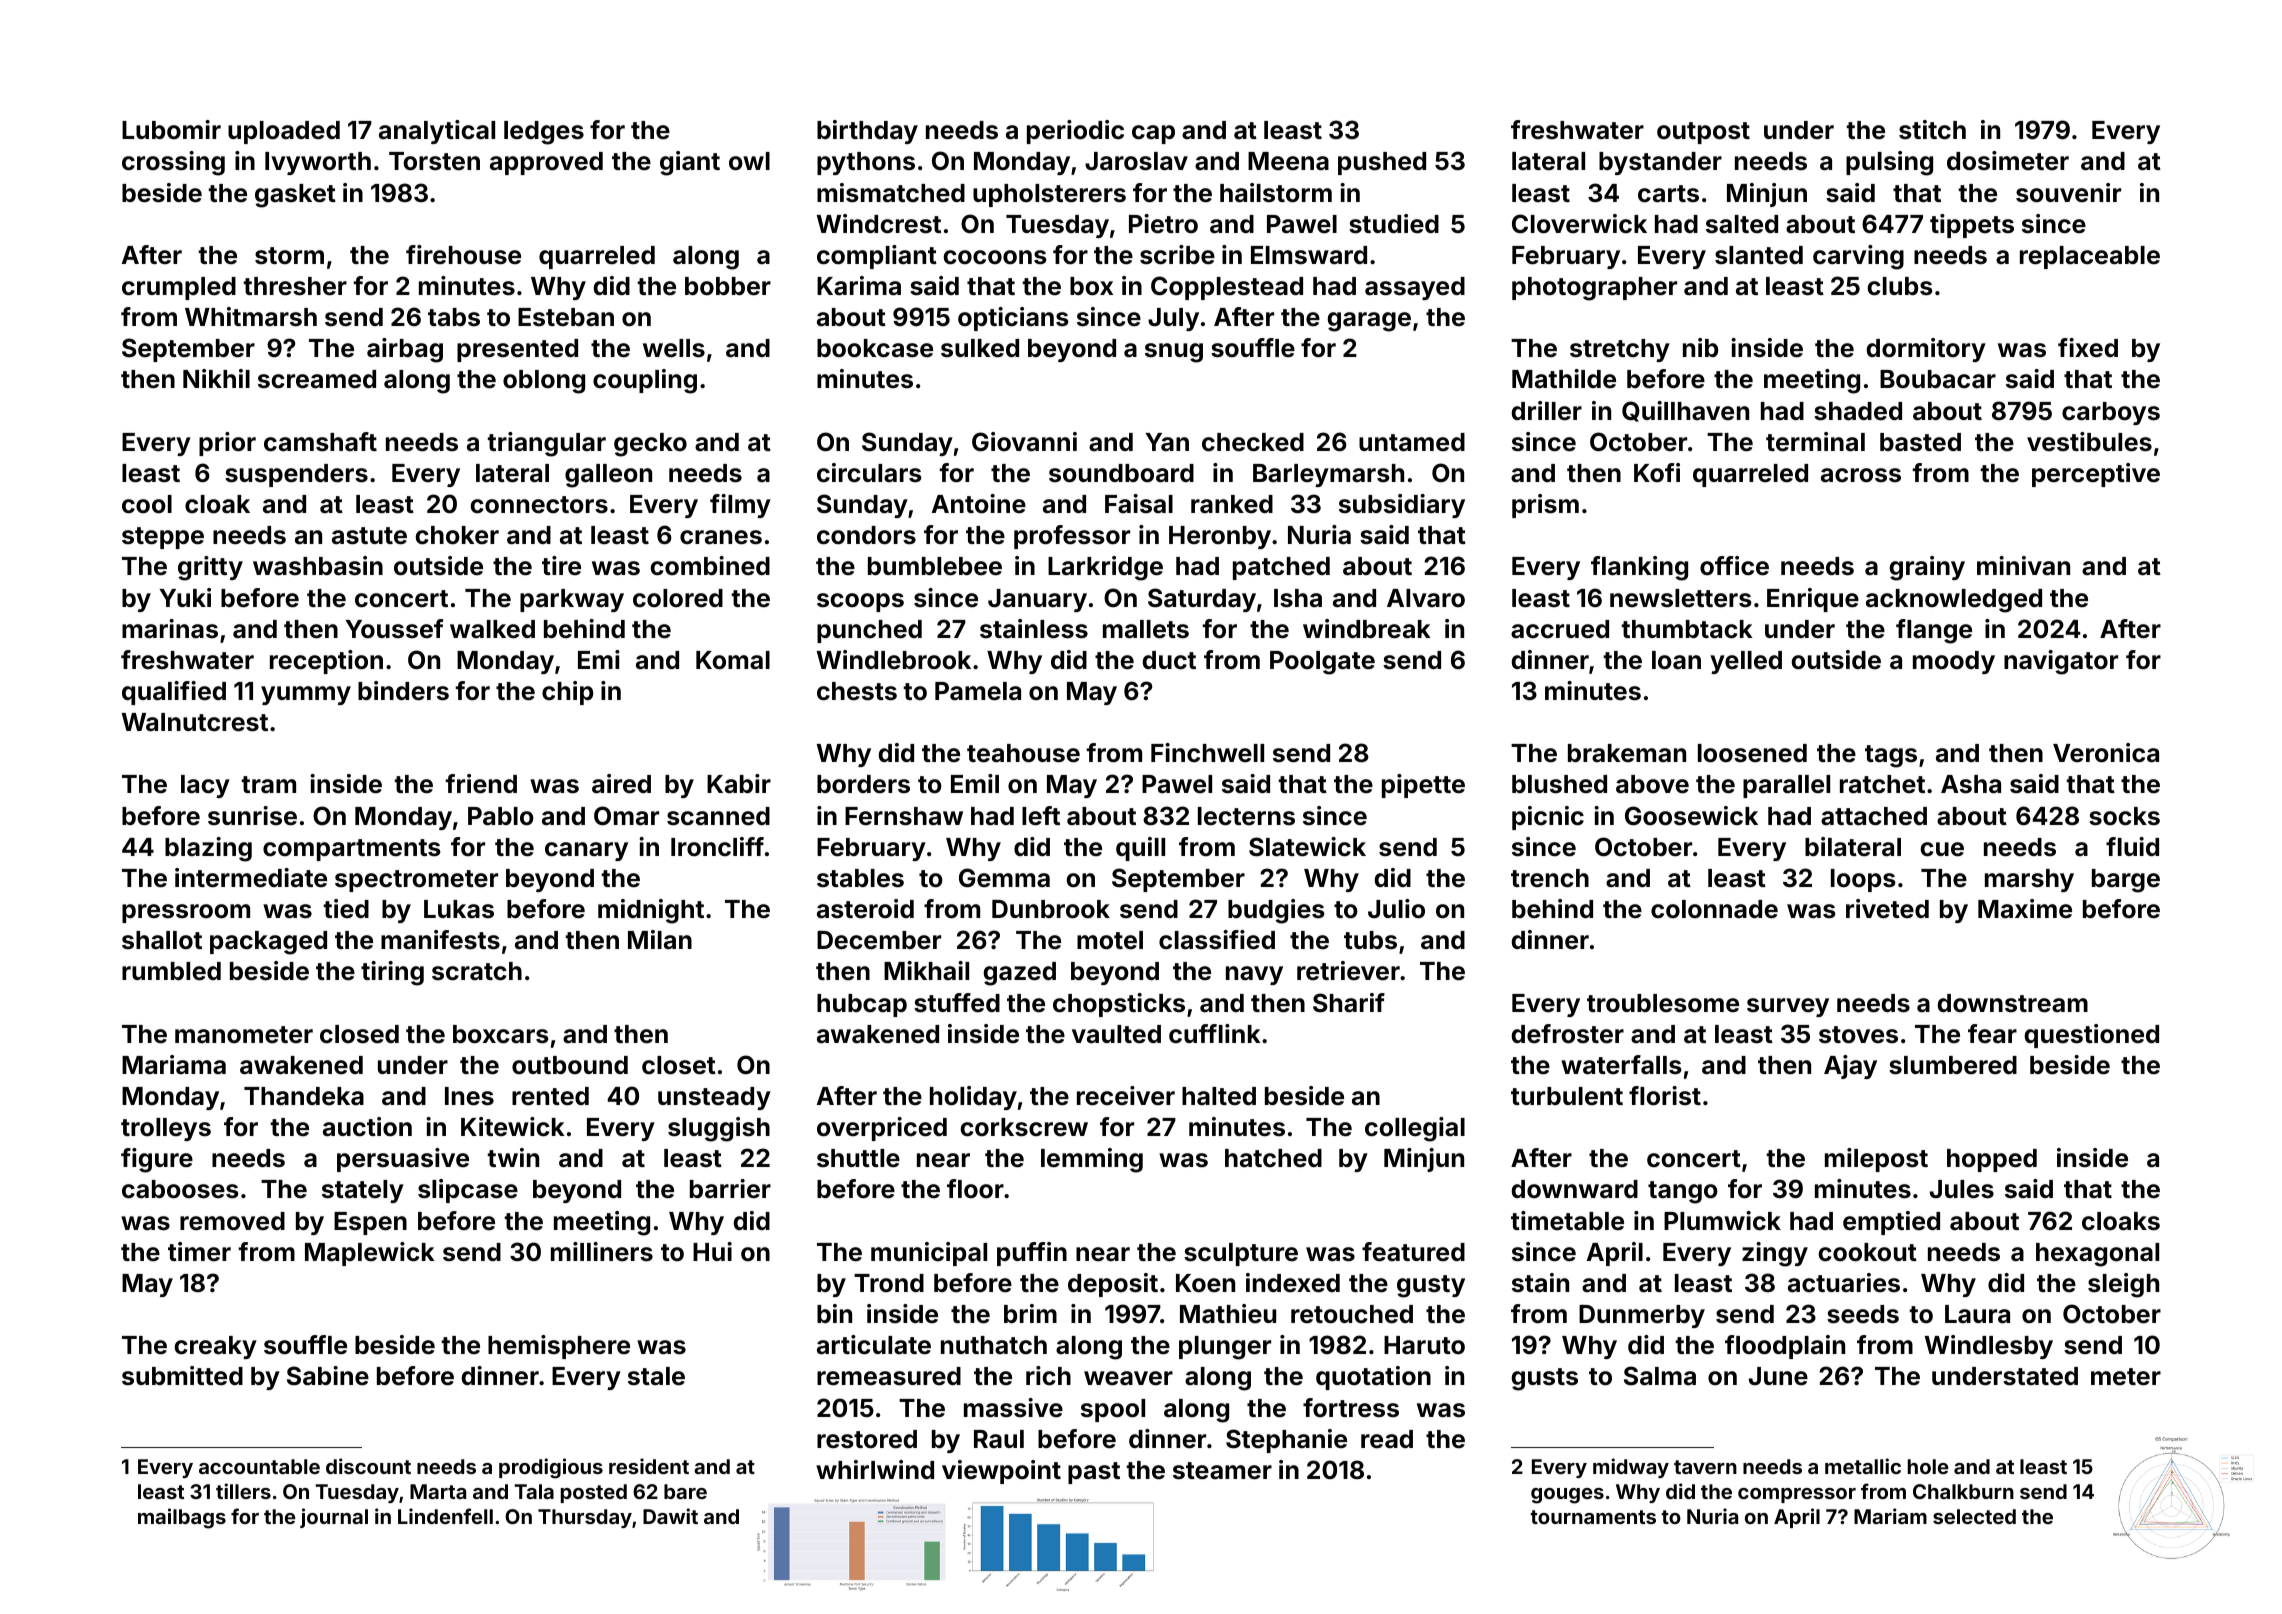  What do you see at coordinates (1116, 1034) in the page?
I see `vaulted` at bounding box center [1116, 1034].
